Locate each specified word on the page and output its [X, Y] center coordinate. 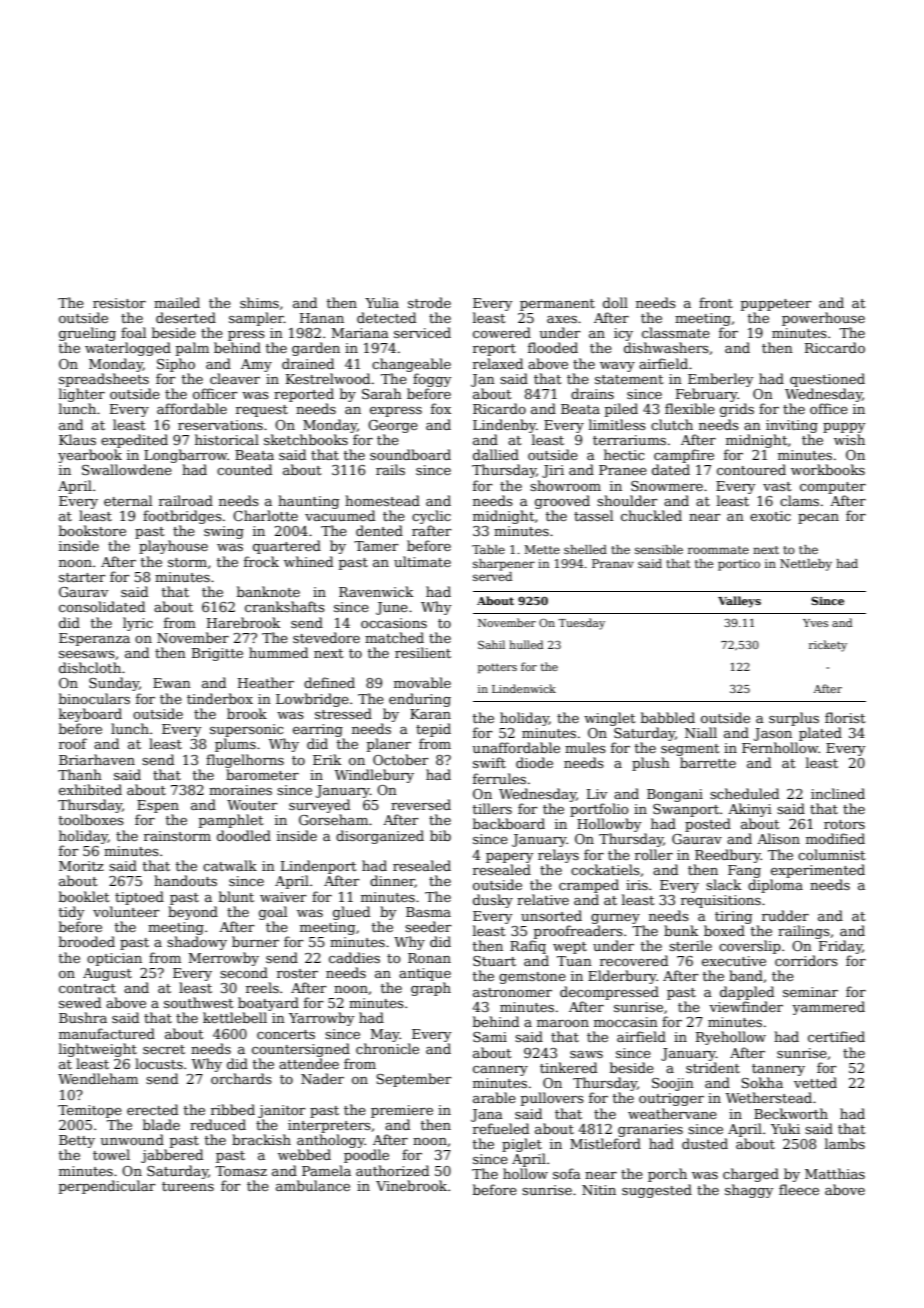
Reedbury [728, 856]
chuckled [651, 515]
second [244, 972]
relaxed [498, 363]
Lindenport [319, 867]
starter [82, 577]
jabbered [172, 1156]
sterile [690, 945]
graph [431, 989]
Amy [256, 365]
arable [494, 1097]
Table [488, 549]
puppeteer [776, 305]
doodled [244, 835]
